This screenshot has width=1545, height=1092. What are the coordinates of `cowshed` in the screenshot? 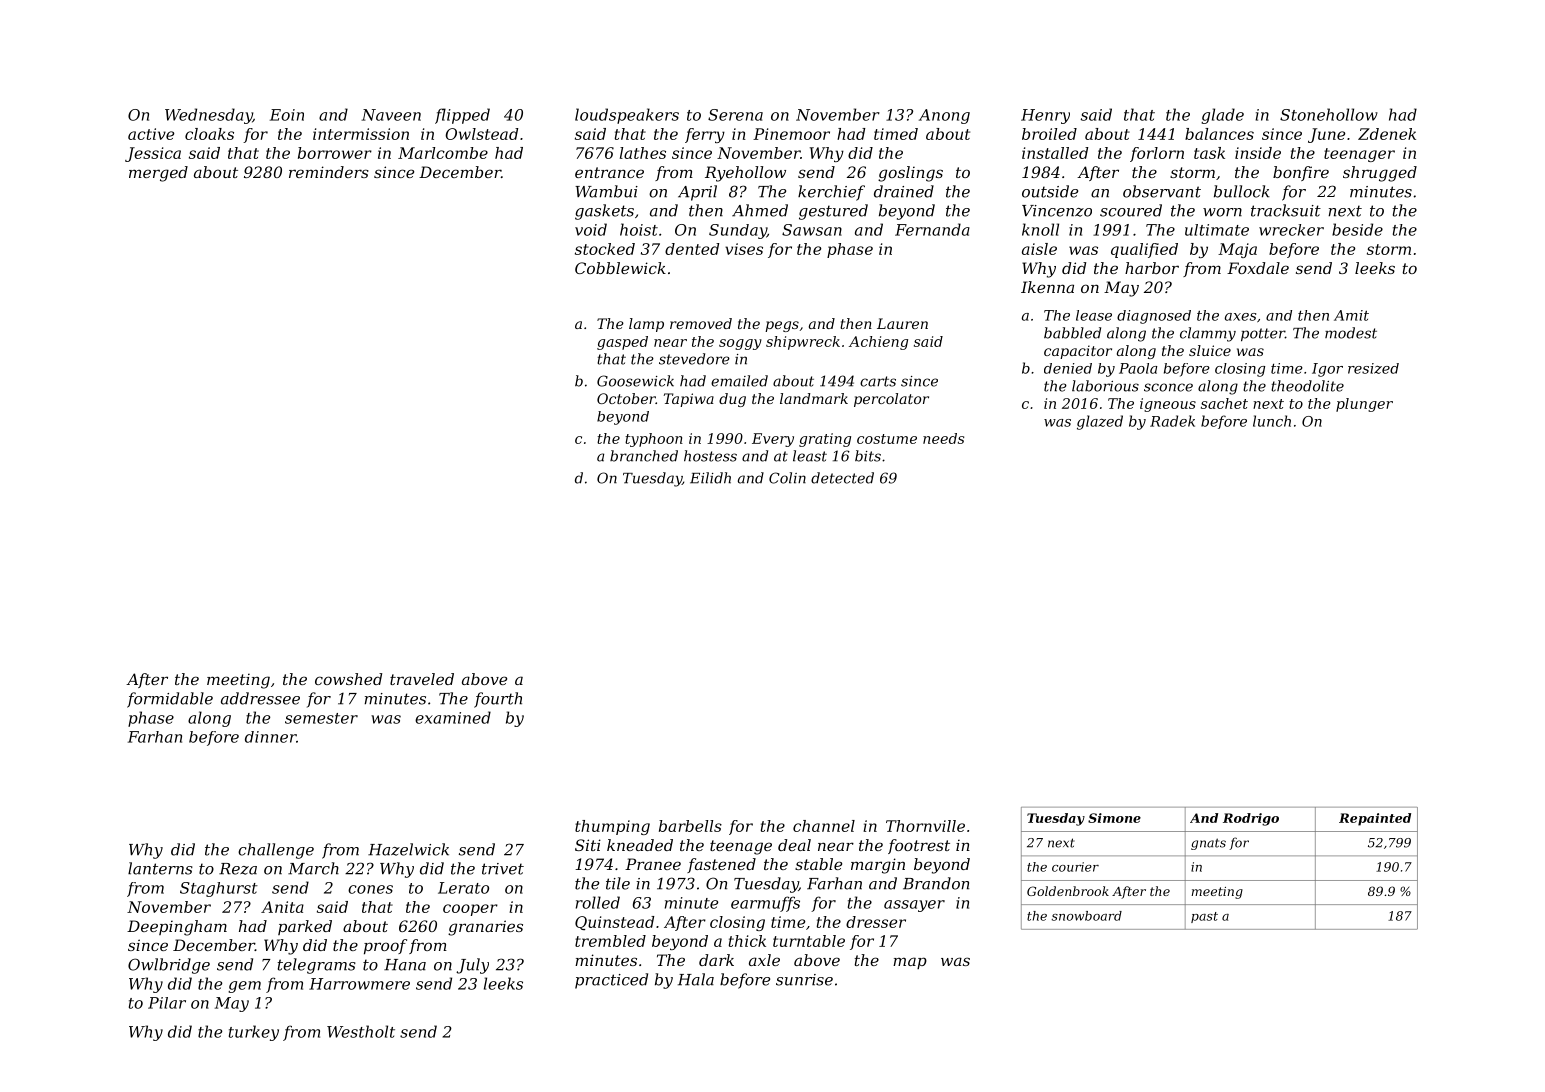 It's located at (348, 679).
